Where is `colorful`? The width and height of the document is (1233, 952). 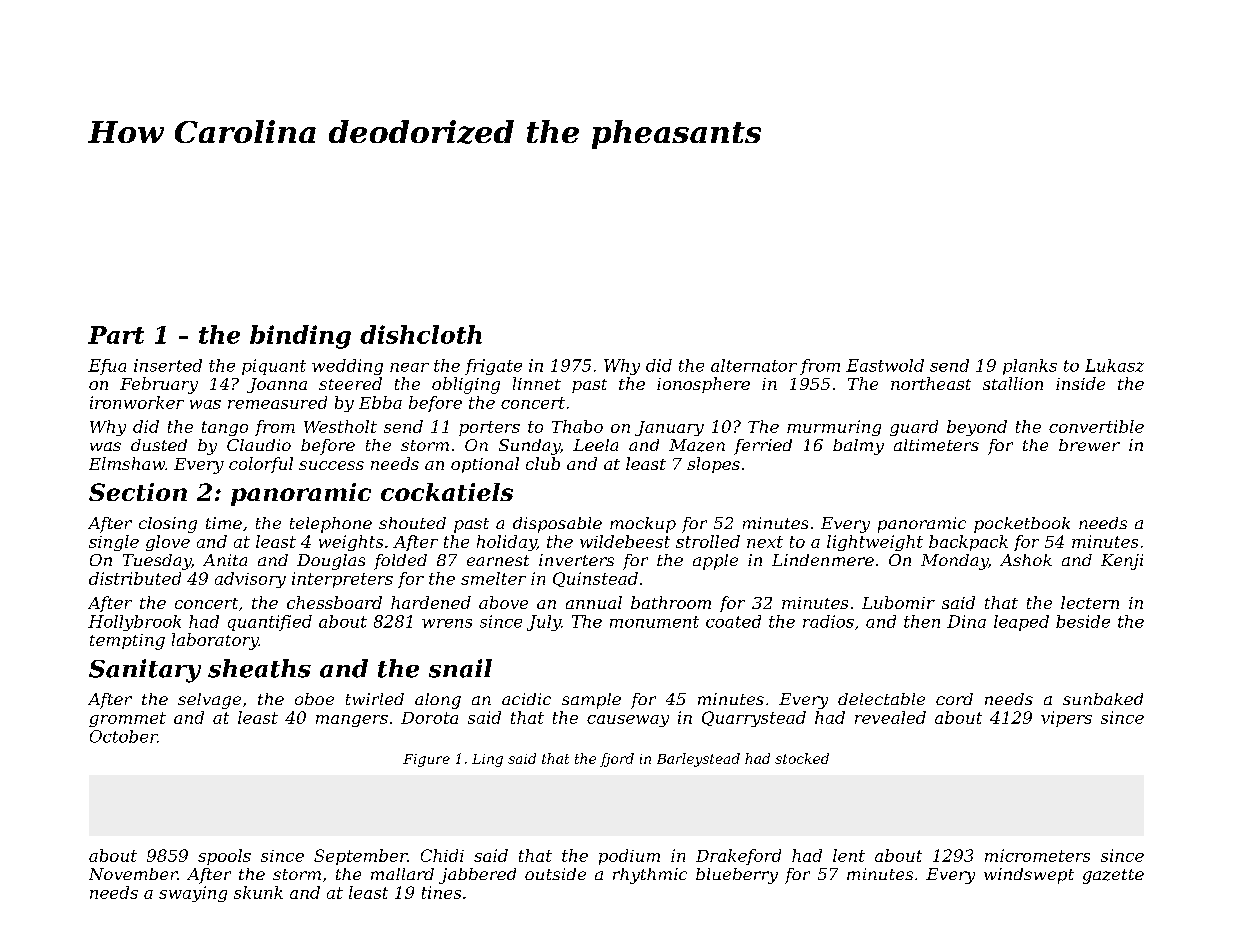 colorful is located at coordinates (261, 465).
